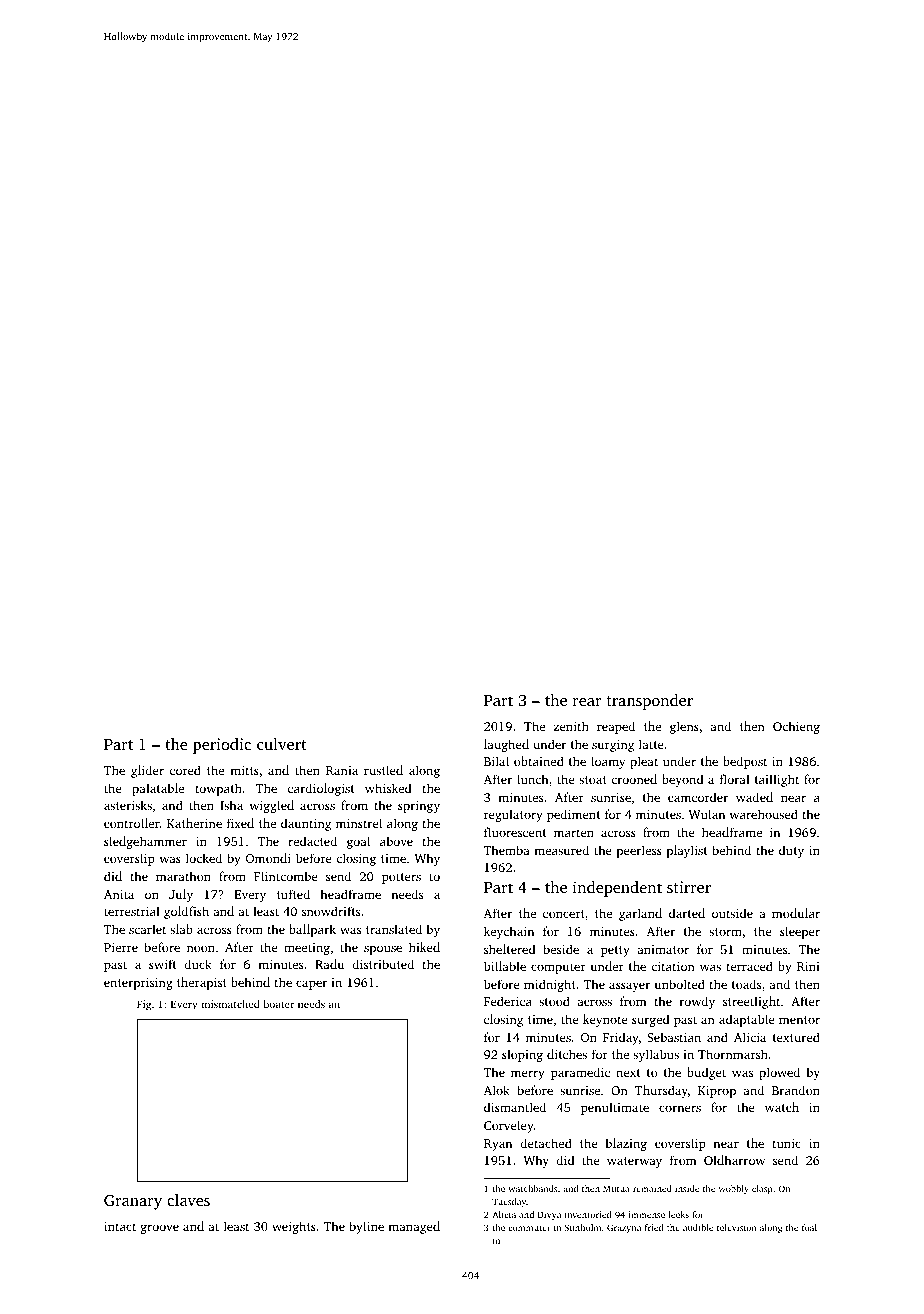  Describe the element at coordinates (294, 1227) in the image. I see `weights` at that location.
